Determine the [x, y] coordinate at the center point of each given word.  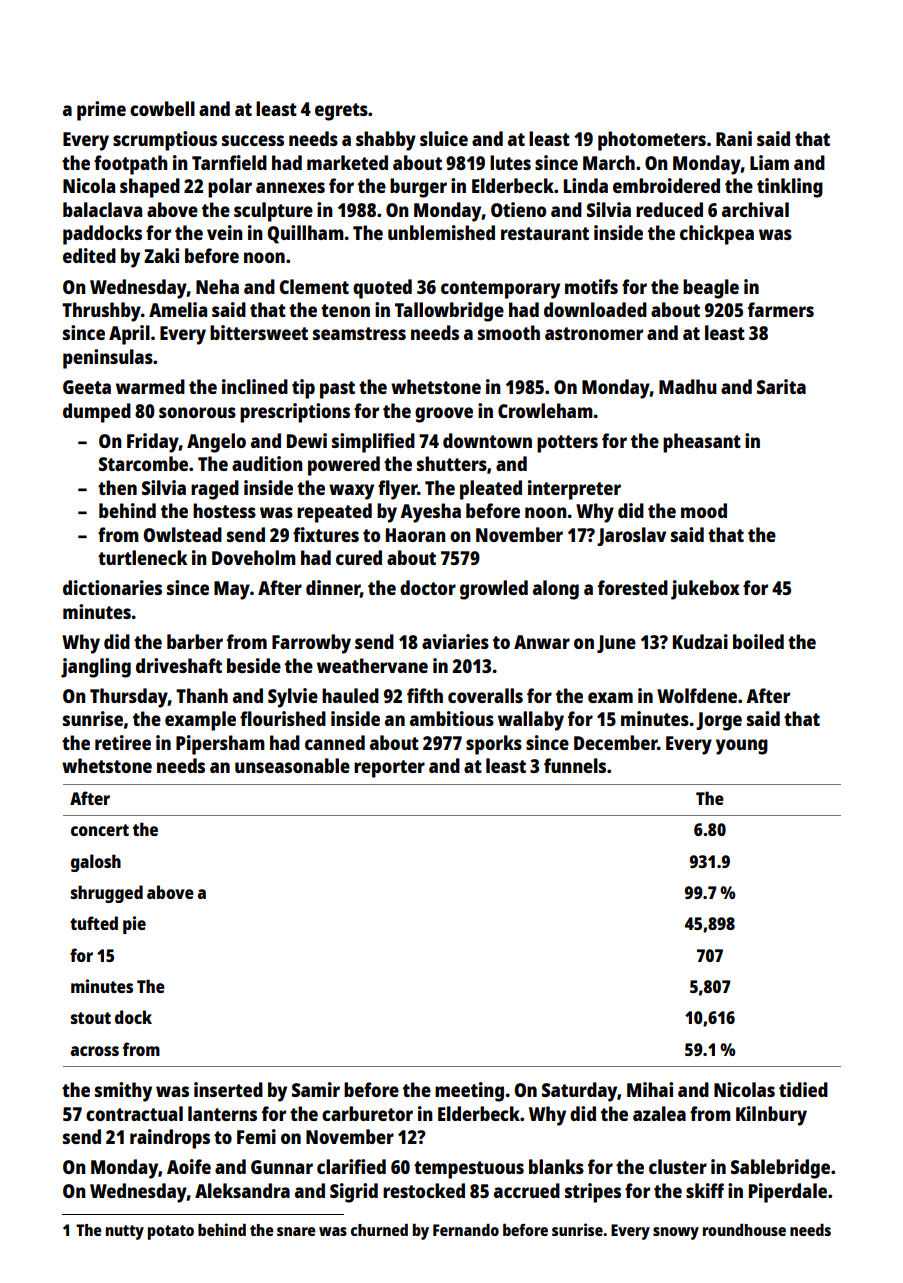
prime [101, 111]
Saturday [579, 1092]
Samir [316, 1089]
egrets [341, 112]
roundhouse [744, 1229]
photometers [652, 141]
